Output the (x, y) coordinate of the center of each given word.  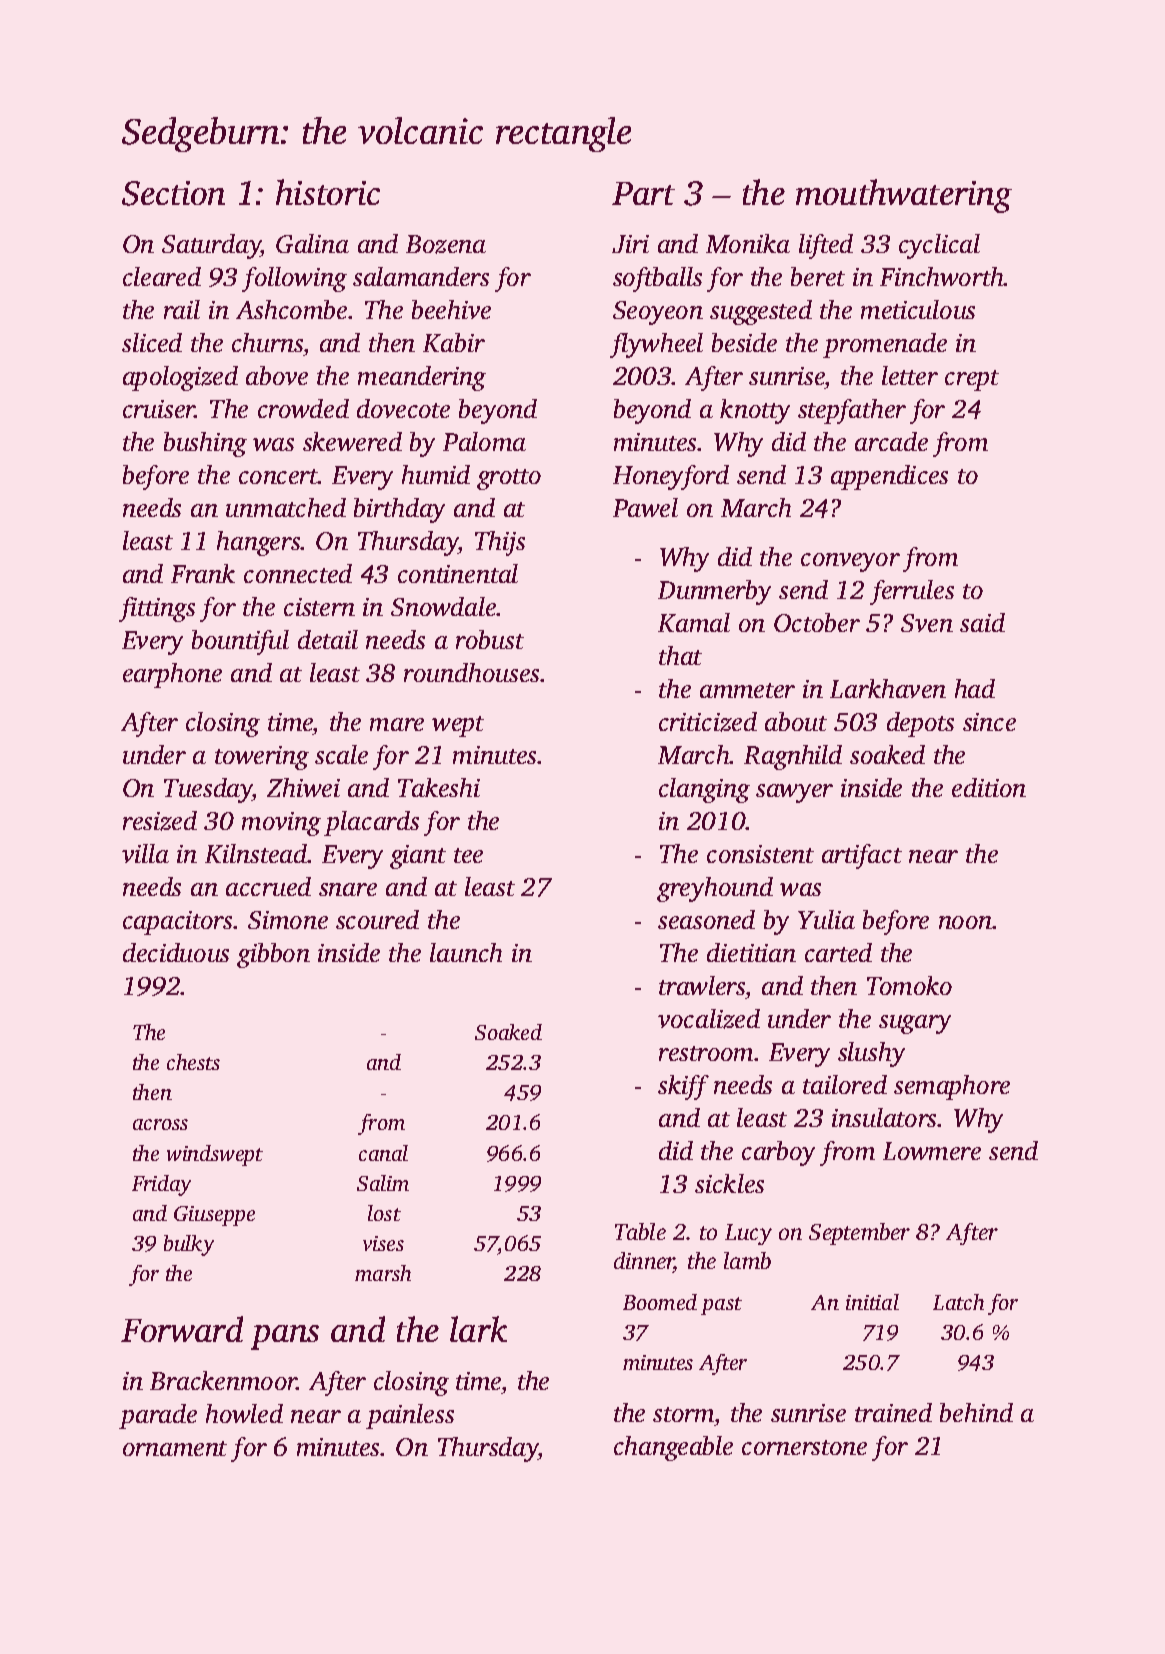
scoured (377, 919)
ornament (175, 1448)
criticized (708, 722)
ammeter (747, 690)
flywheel (656, 345)
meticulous (918, 309)
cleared (162, 276)
